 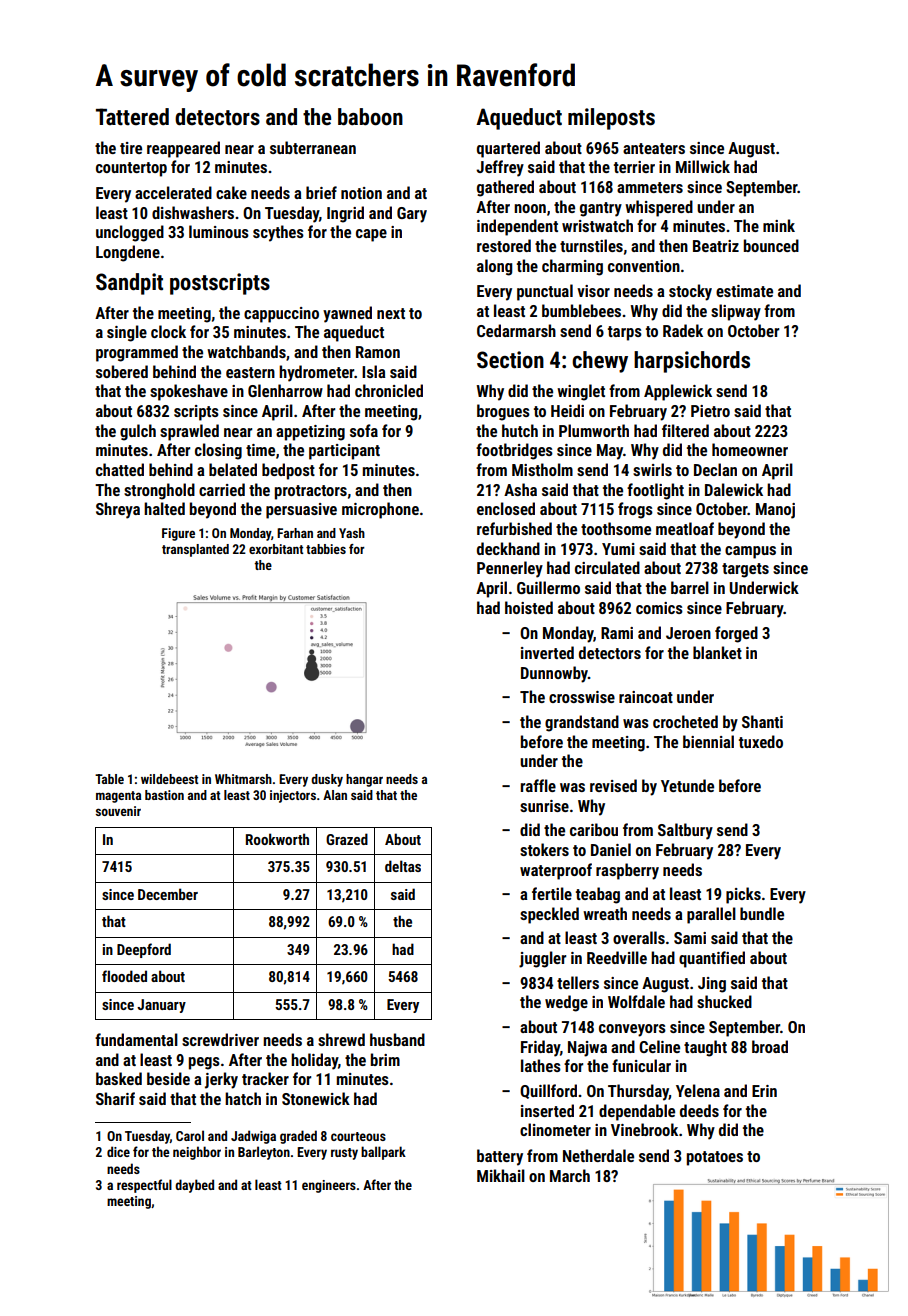 I want to click on transplanted, so click(x=195, y=550).
